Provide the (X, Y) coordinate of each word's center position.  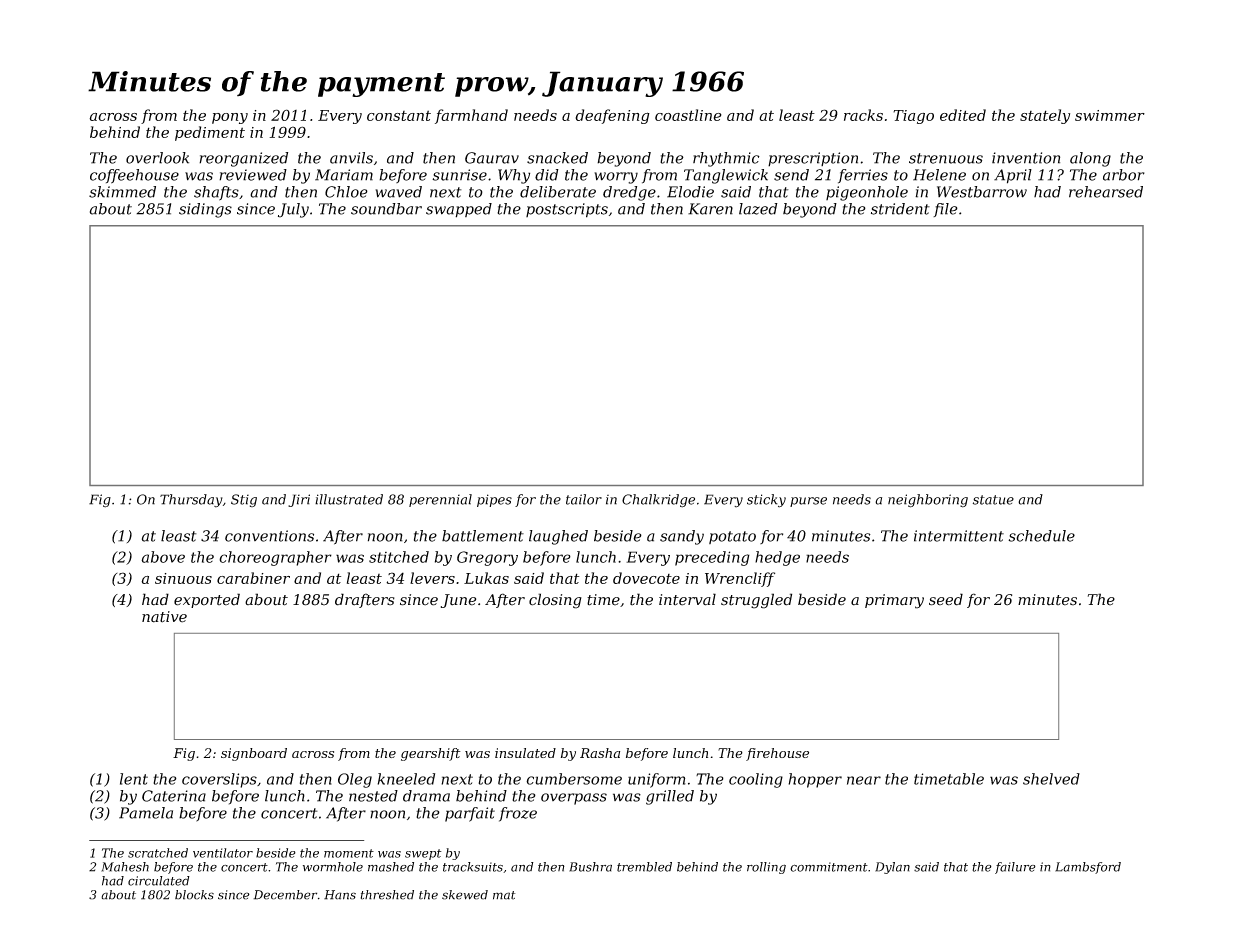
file (945, 210)
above (163, 557)
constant (399, 115)
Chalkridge (658, 501)
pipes (494, 500)
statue (993, 500)
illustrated (349, 499)
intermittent (959, 536)
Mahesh (125, 867)
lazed (758, 209)
